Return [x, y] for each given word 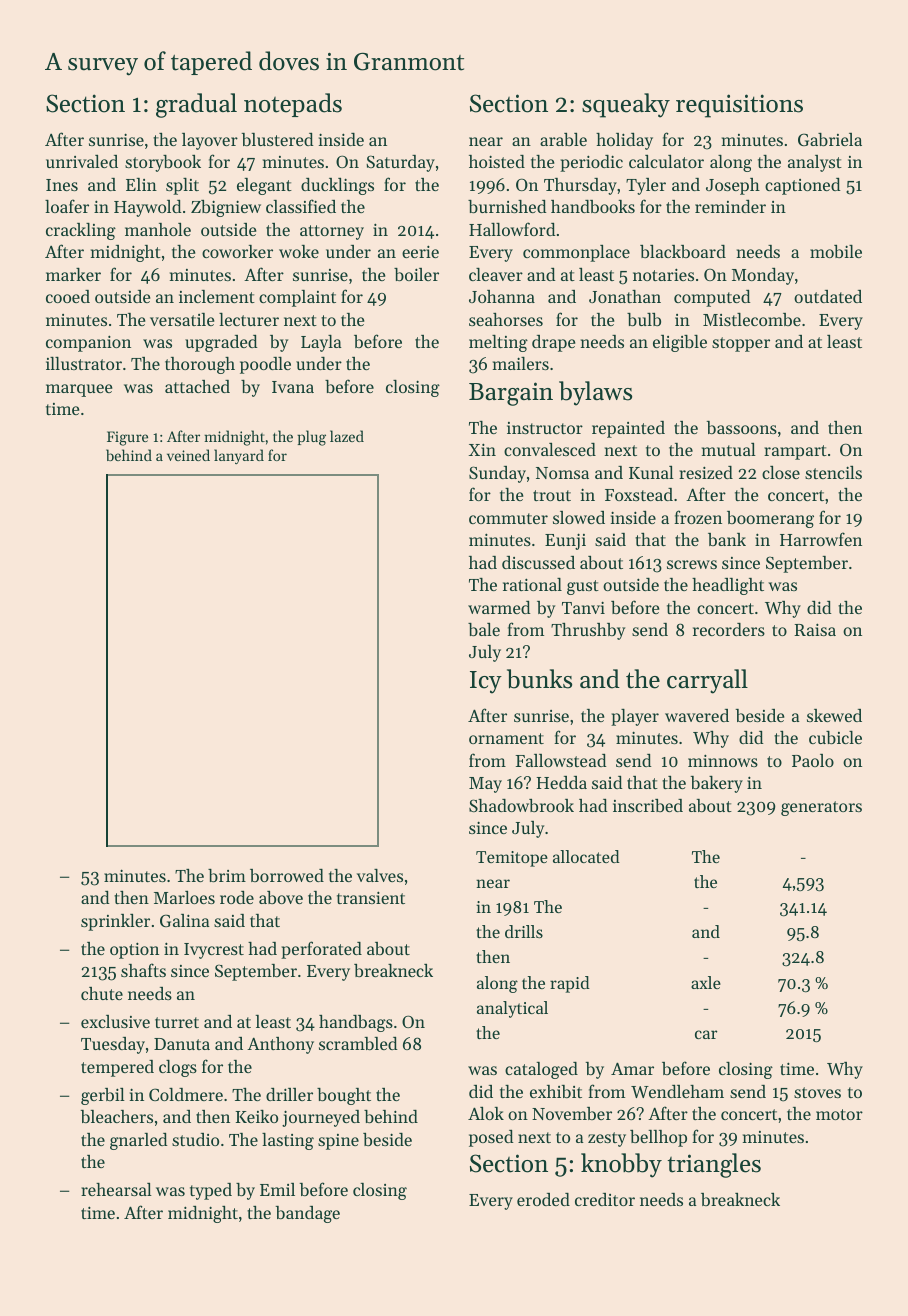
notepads [293, 105]
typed [211, 1191]
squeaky [626, 105]
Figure [127, 438]
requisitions [739, 106]
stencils [833, 472]
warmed [499, 607]
